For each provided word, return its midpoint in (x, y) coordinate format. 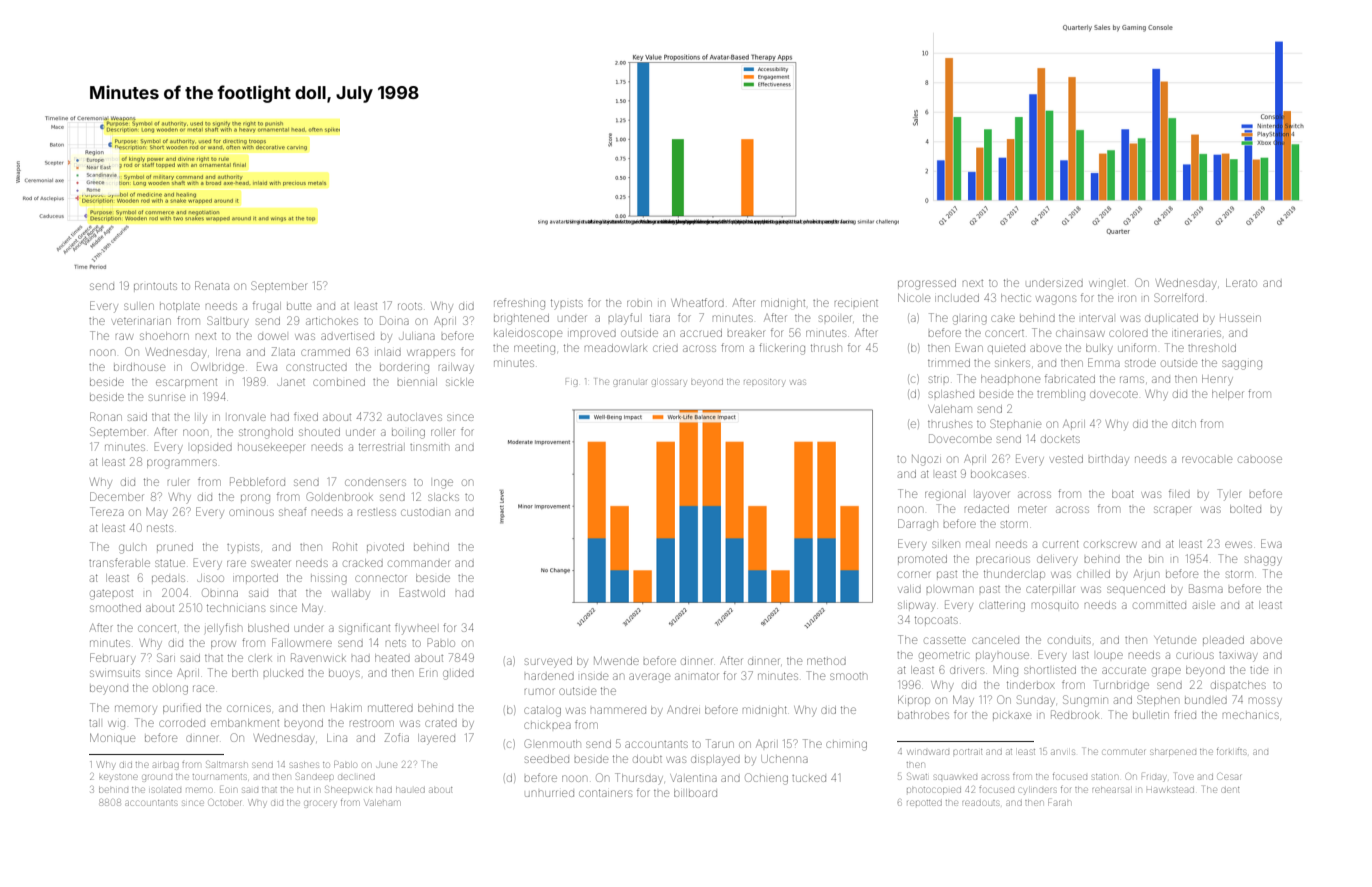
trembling (1061, 395)
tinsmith (429, 447)
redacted (987, 509)
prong (255, 499)
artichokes (332, 321)
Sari (166, 657)
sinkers (1012, 363)
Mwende (616, 661)
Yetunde (1175, 640)
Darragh (918, 525)
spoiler (835, 318)
